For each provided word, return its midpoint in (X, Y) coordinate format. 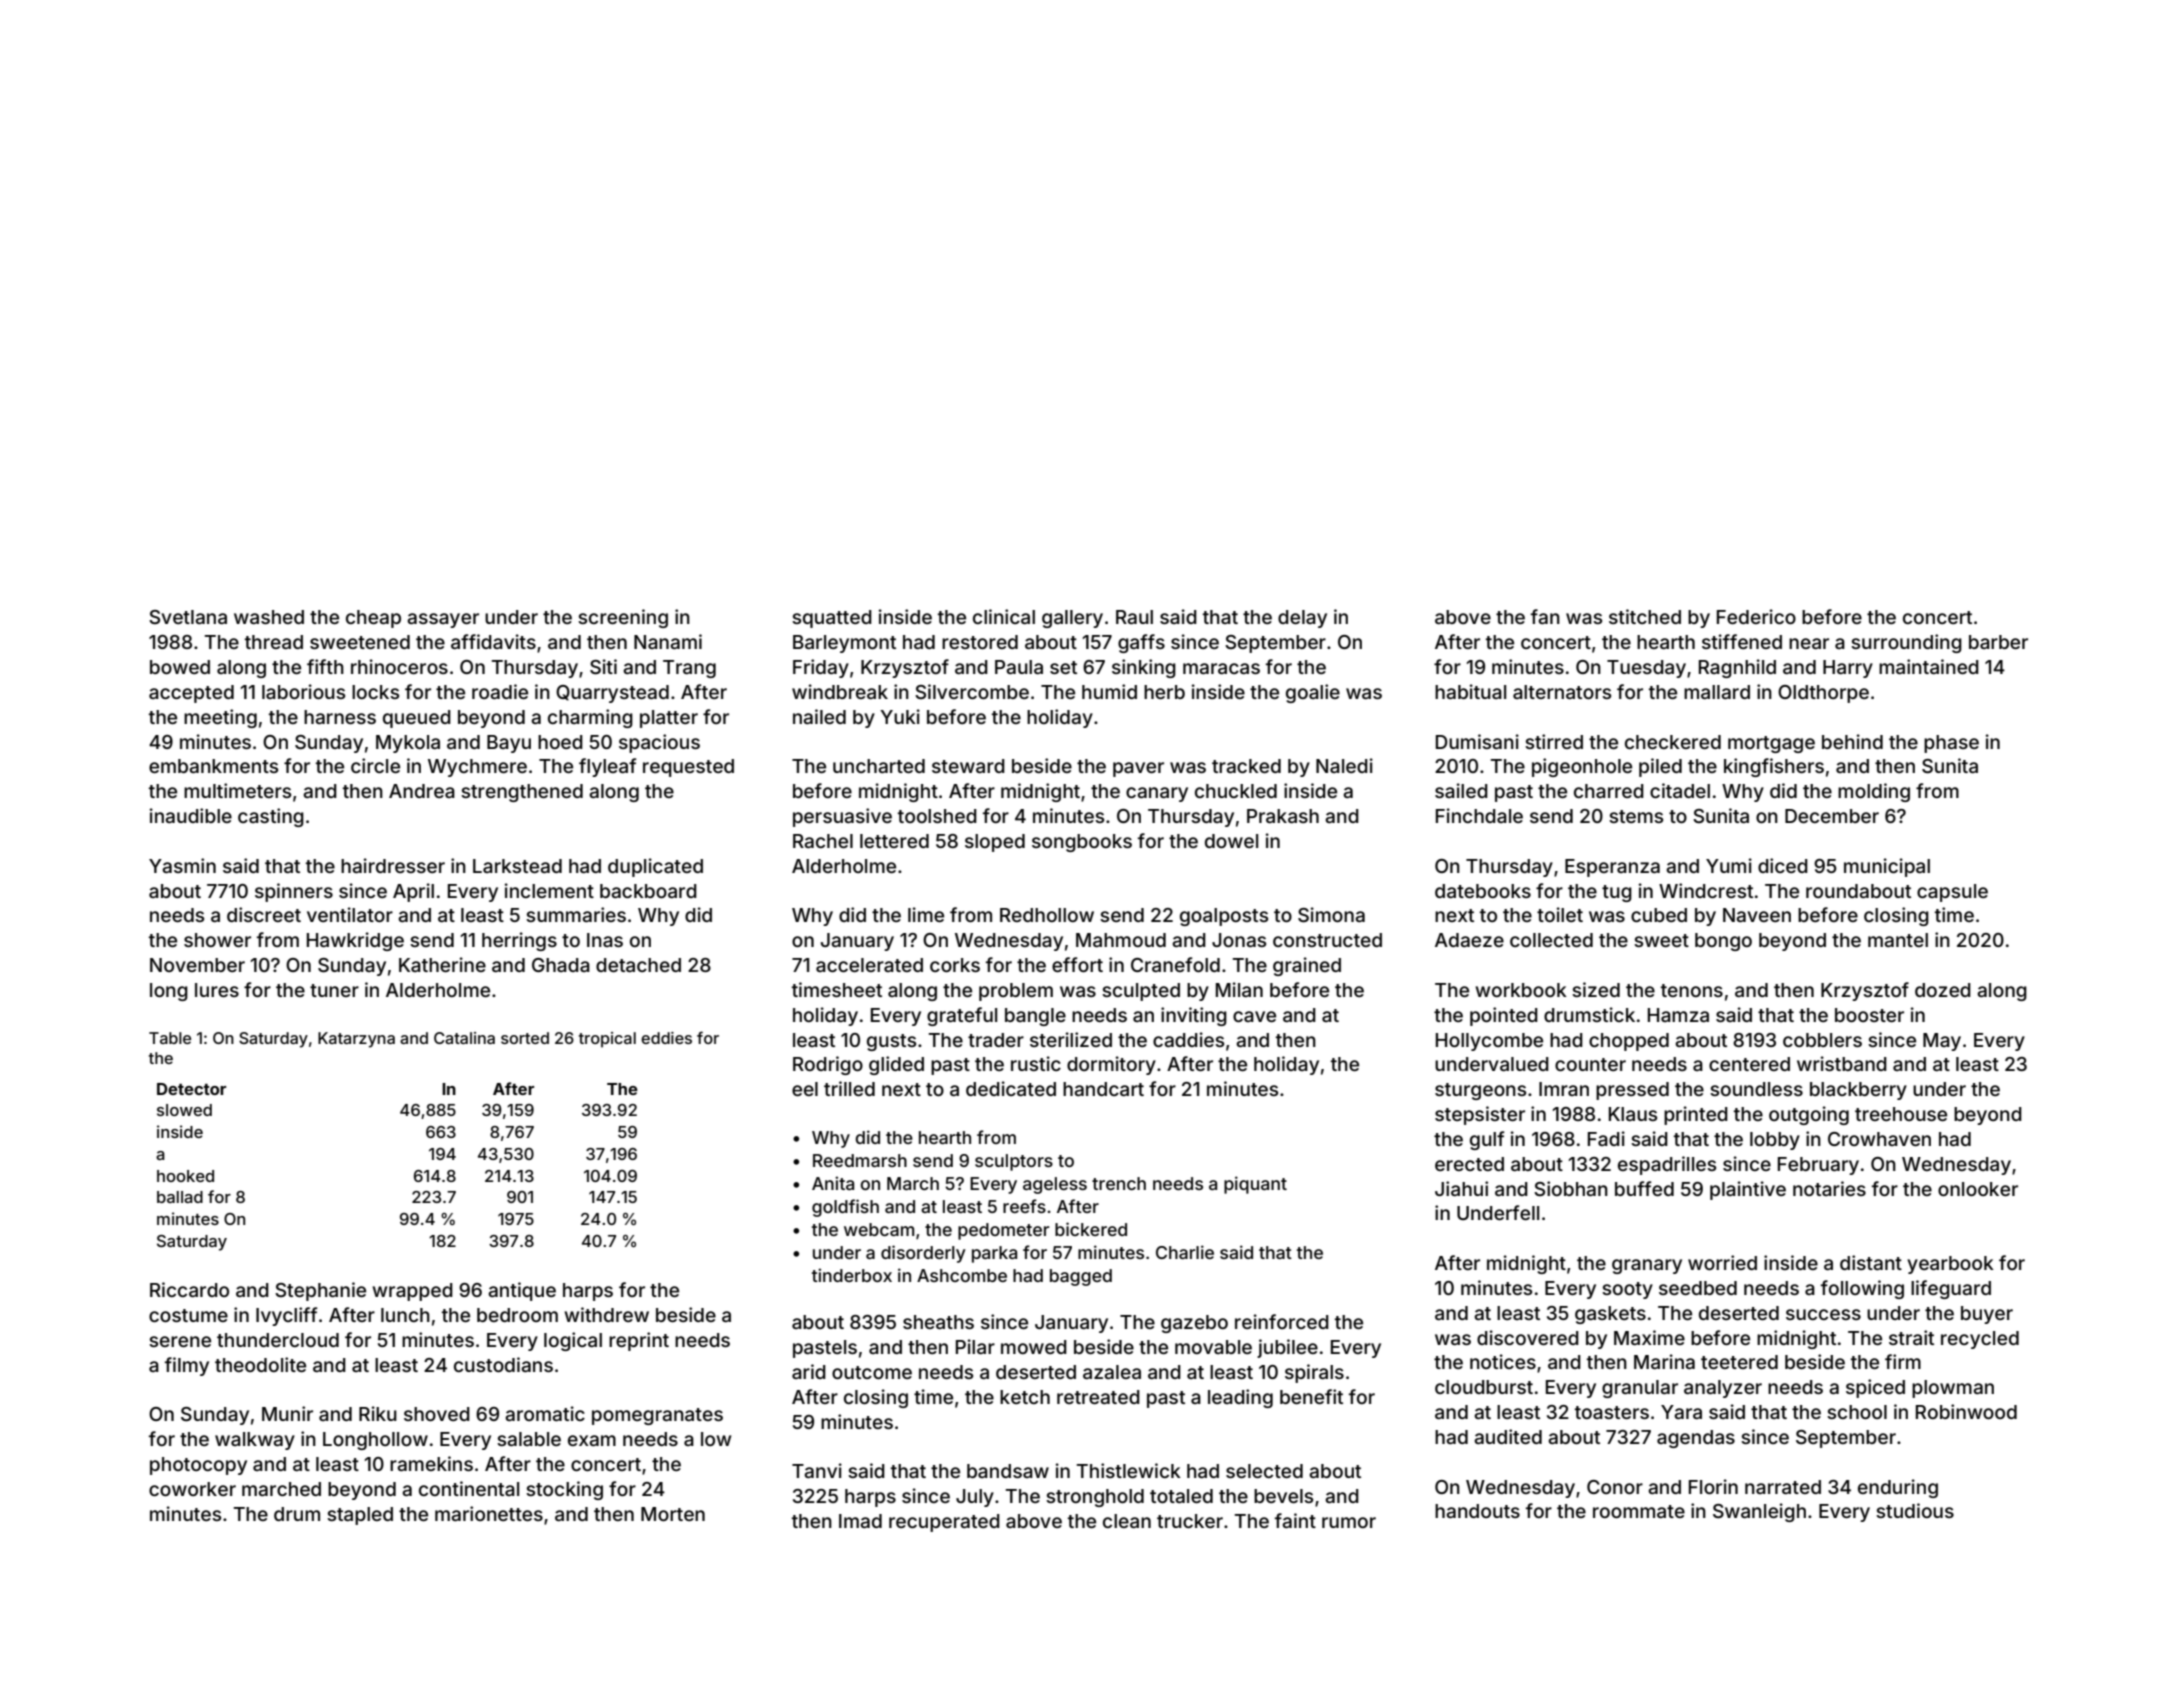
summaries (576, 914)
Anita (833, 1183)
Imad (860, 1521)
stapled (360, 1516)
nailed (819, 716)
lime (926, 914)
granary (1647, 1266)
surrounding (1906, 643)
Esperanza (1612, 868)
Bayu (509, 744)
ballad (180, 1197)
